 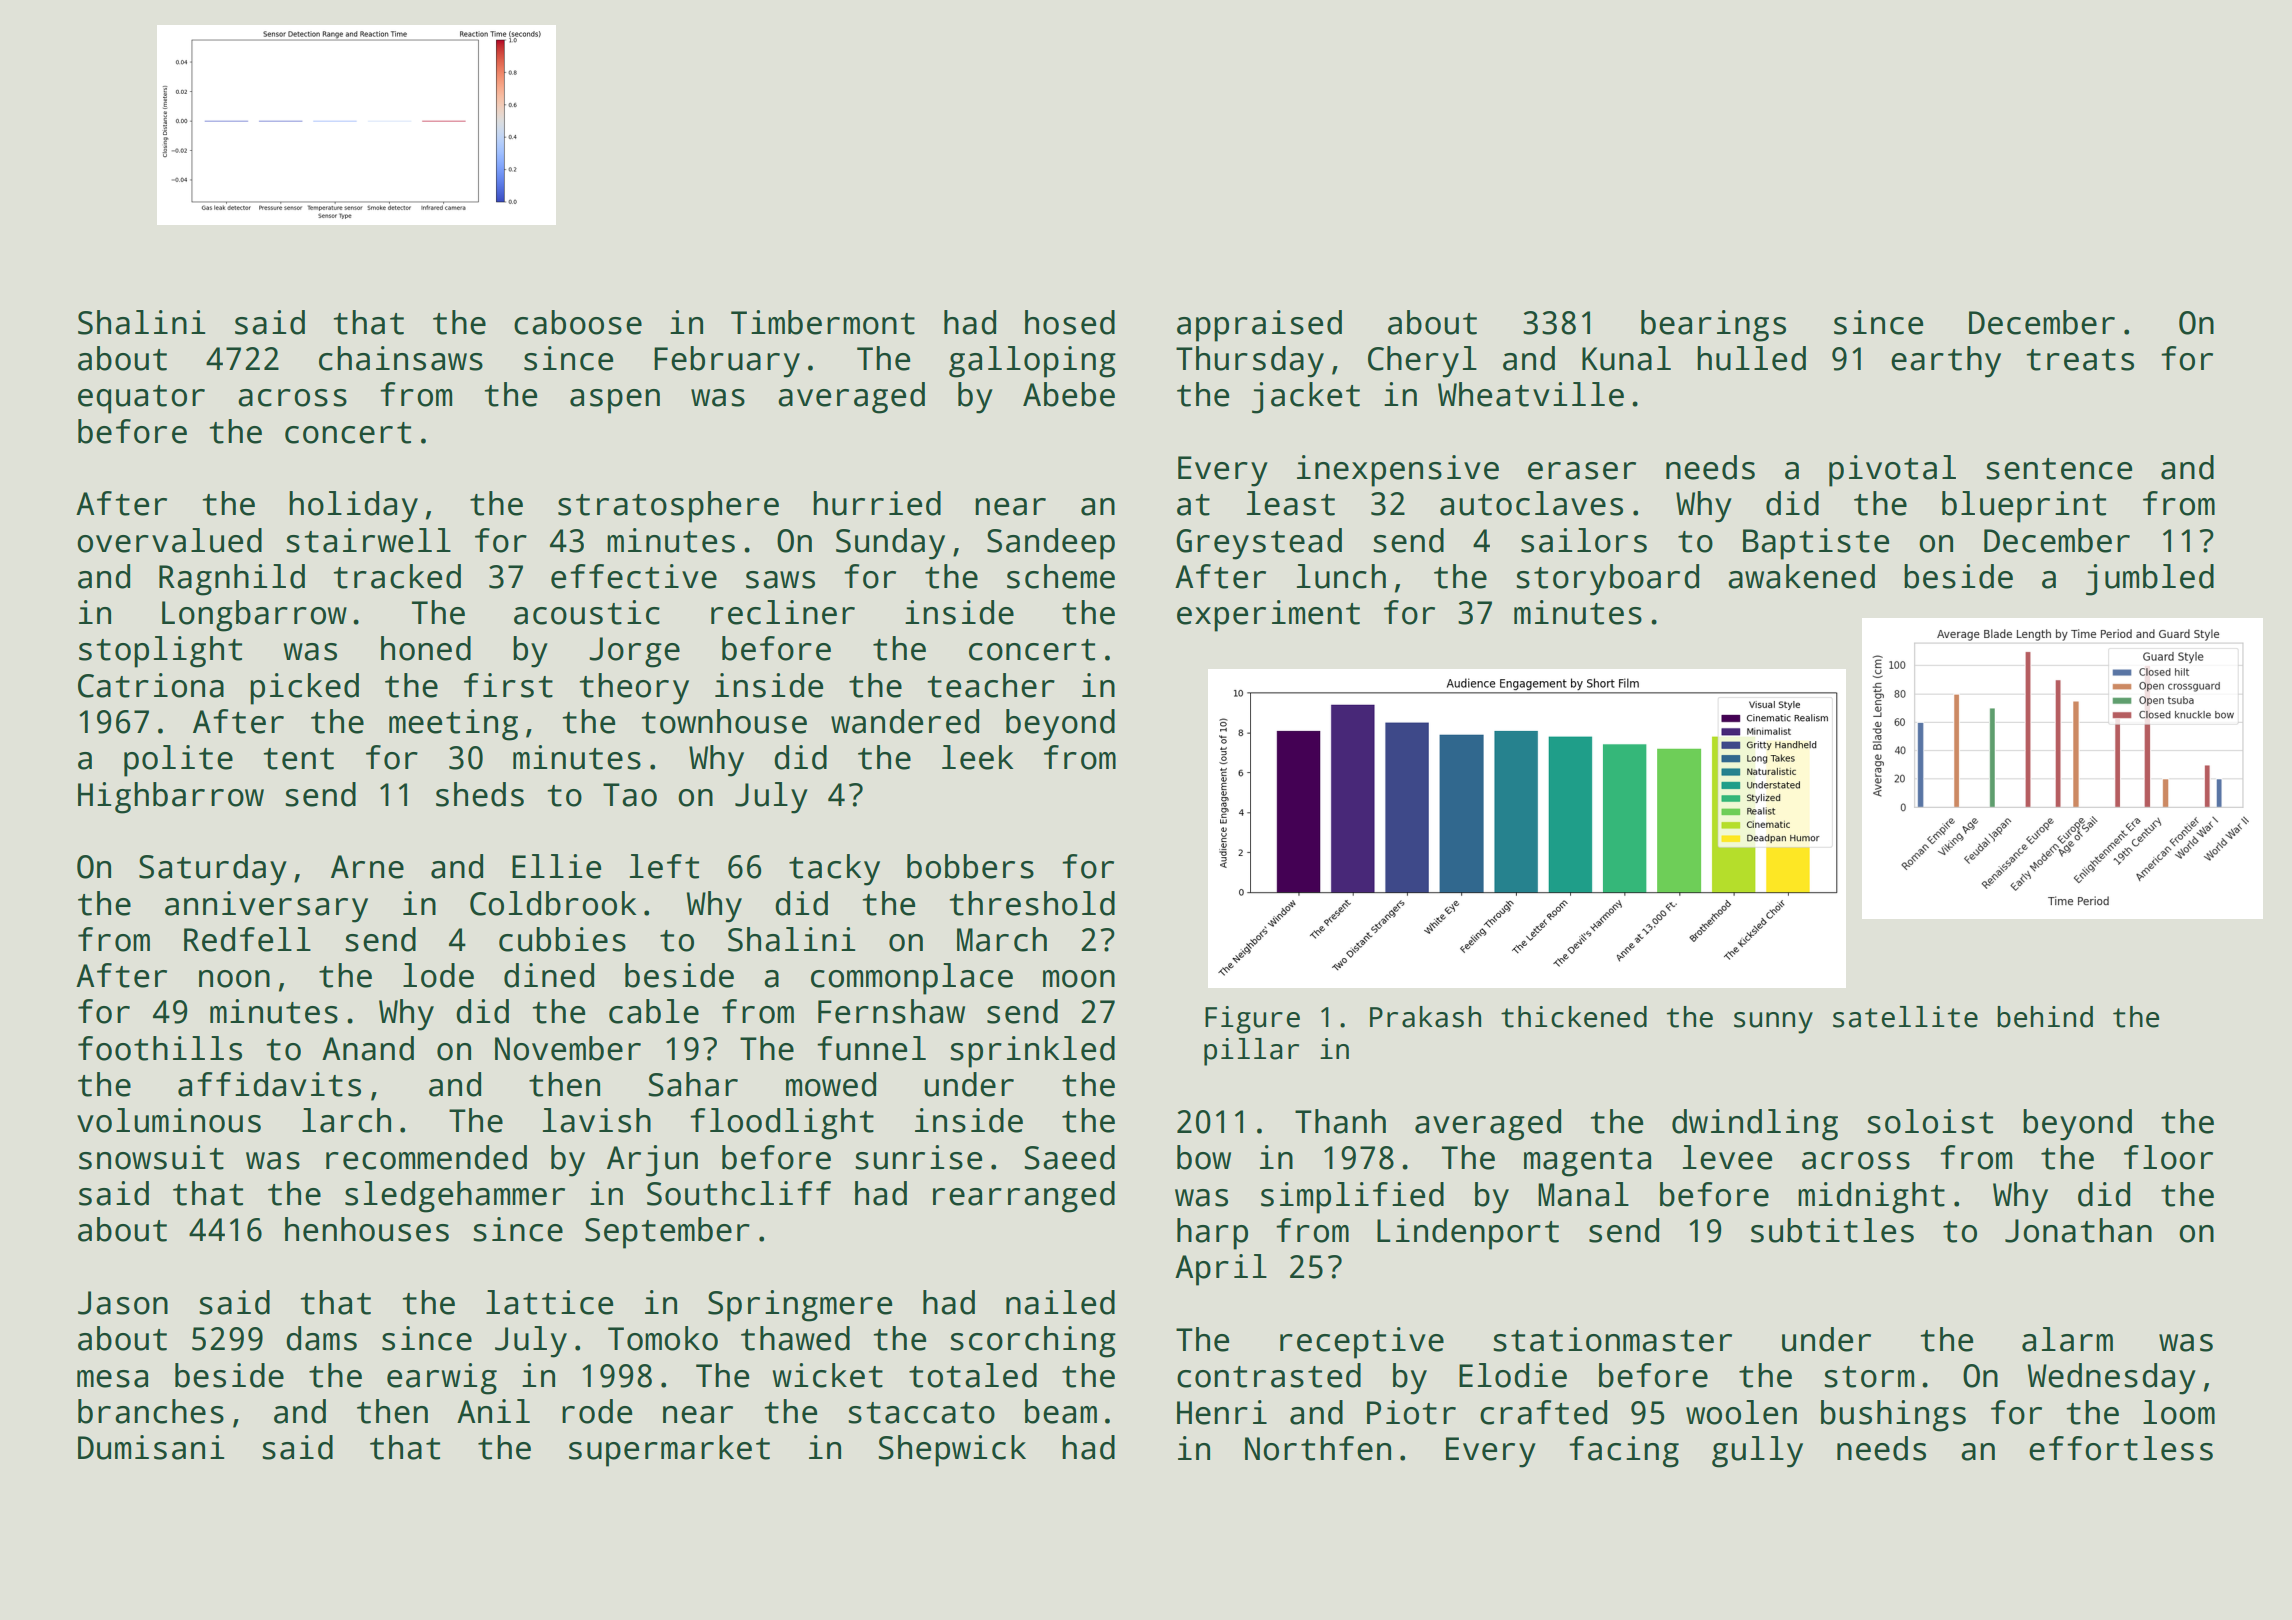 What do you see at coordinates (141, 399) in the document?
I see `equator` at bounding box center [141, 399].
